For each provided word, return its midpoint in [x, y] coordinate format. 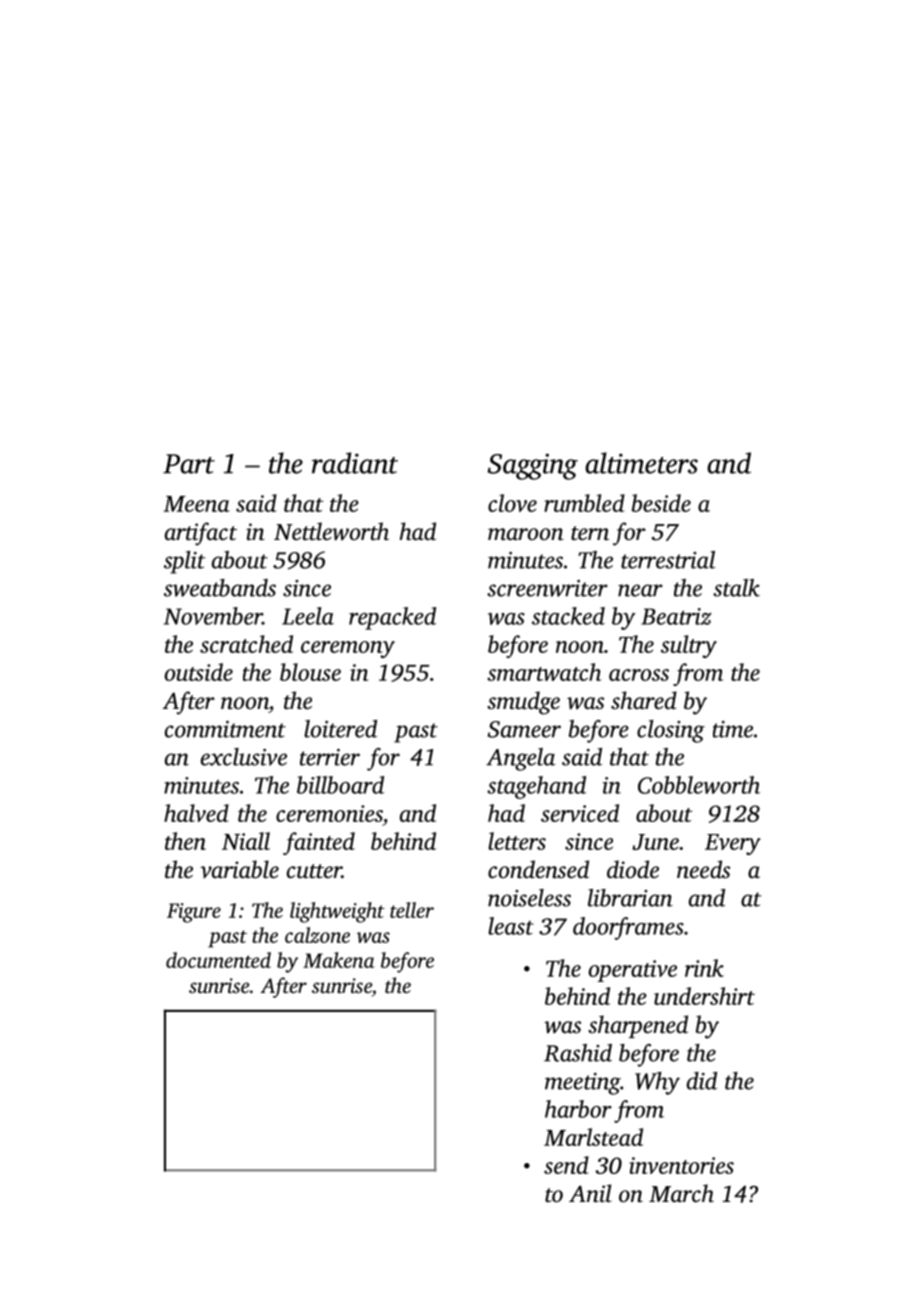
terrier [330, 757]
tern [590, 533]
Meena [197, 504]
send [566, 1165]
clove [512, 503]
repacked [392, 618]
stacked [568, 616]
